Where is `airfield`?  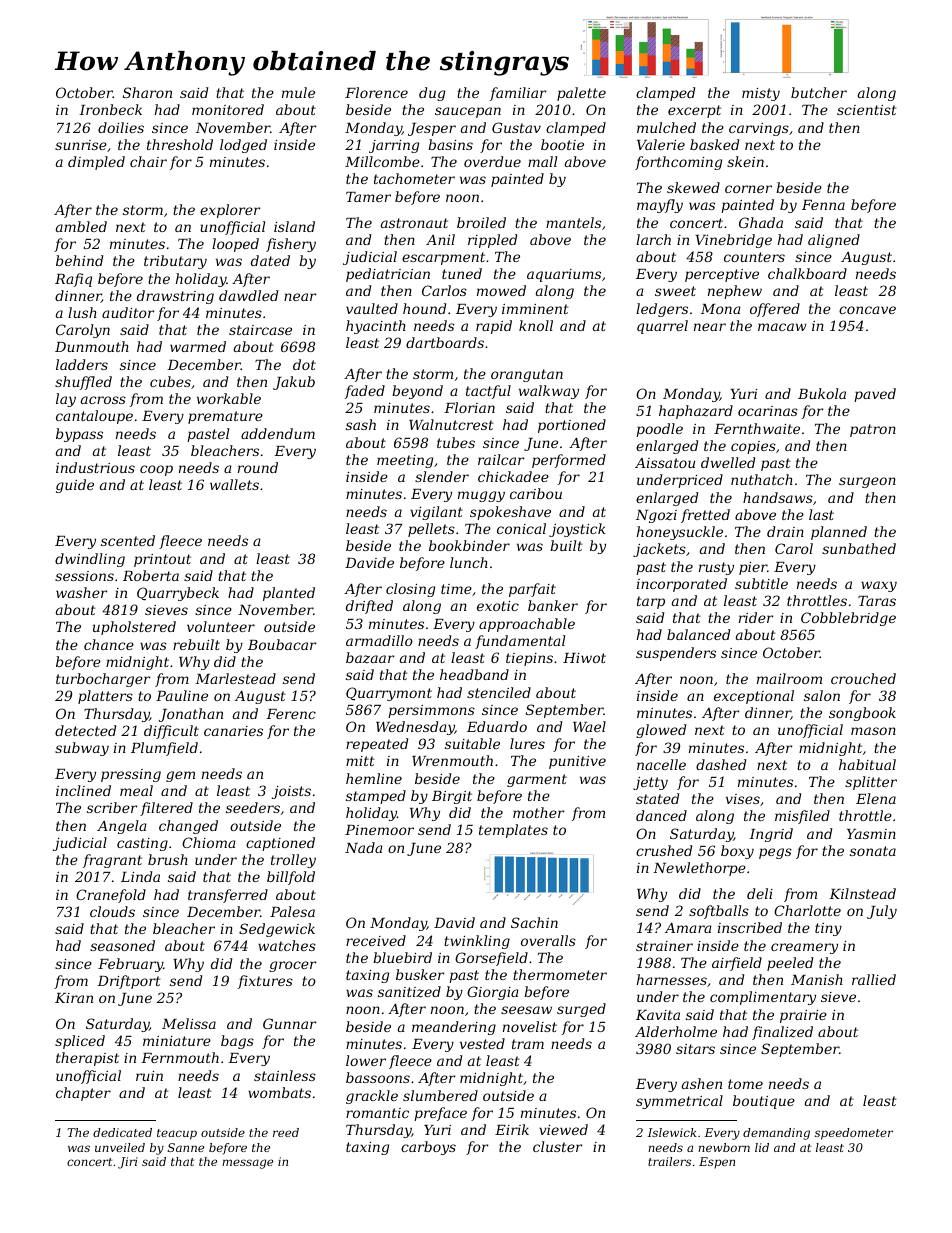
airfield is located at coordinates (737, 964).
